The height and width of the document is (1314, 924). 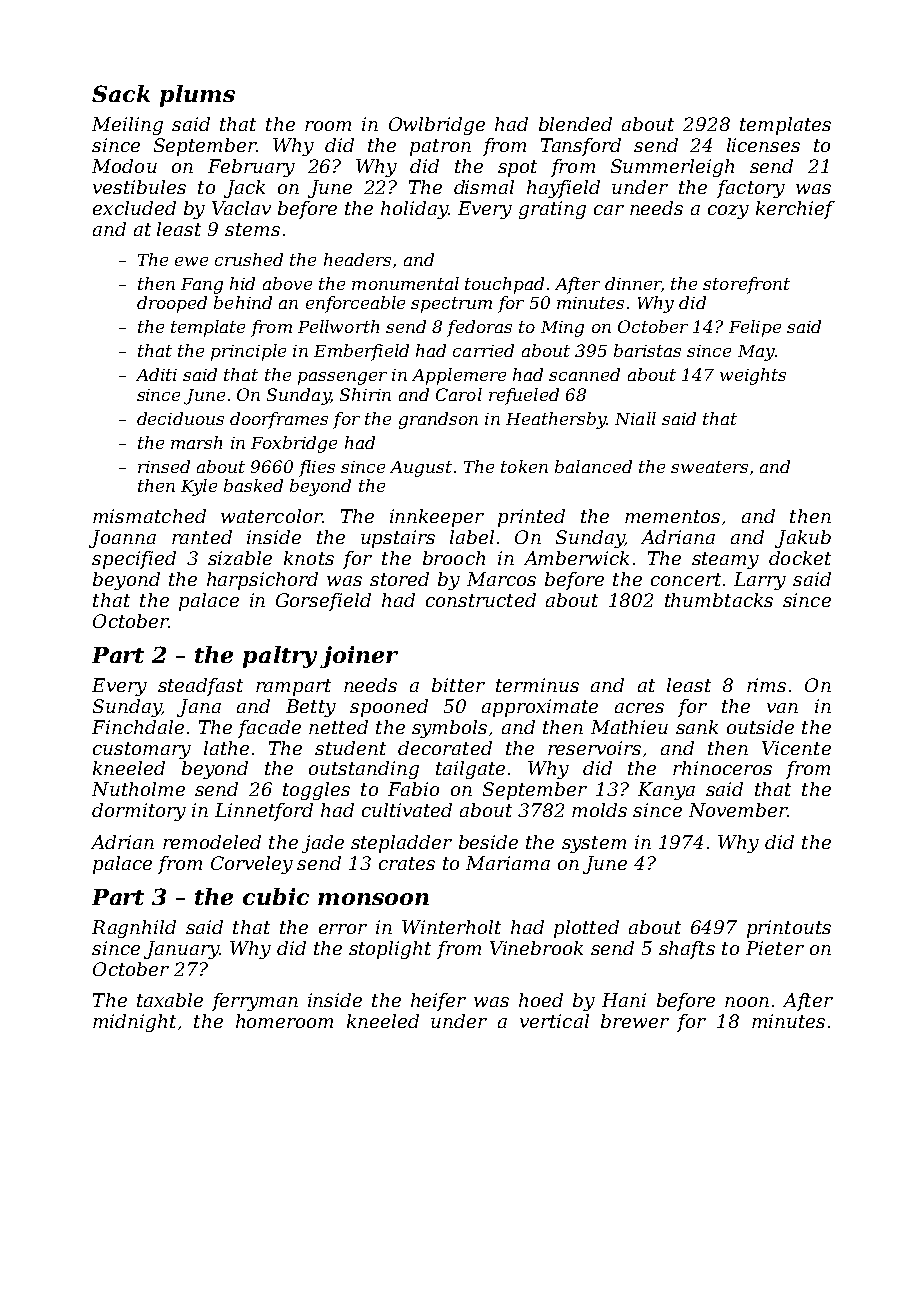 I want to click on licenses, so click(x=763, y=145).
